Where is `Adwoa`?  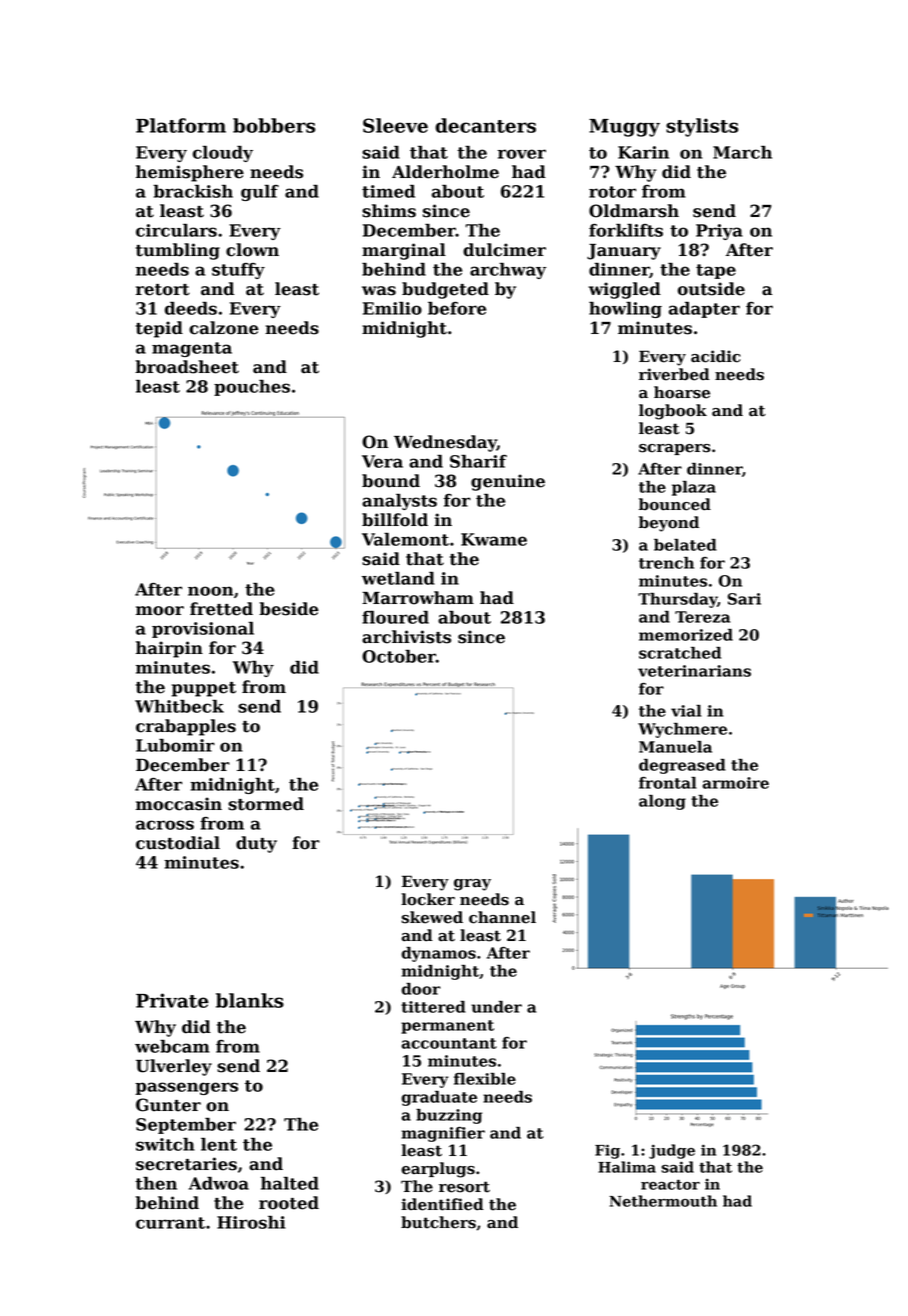 Adwoa is located at coordinates (219, 1183).
